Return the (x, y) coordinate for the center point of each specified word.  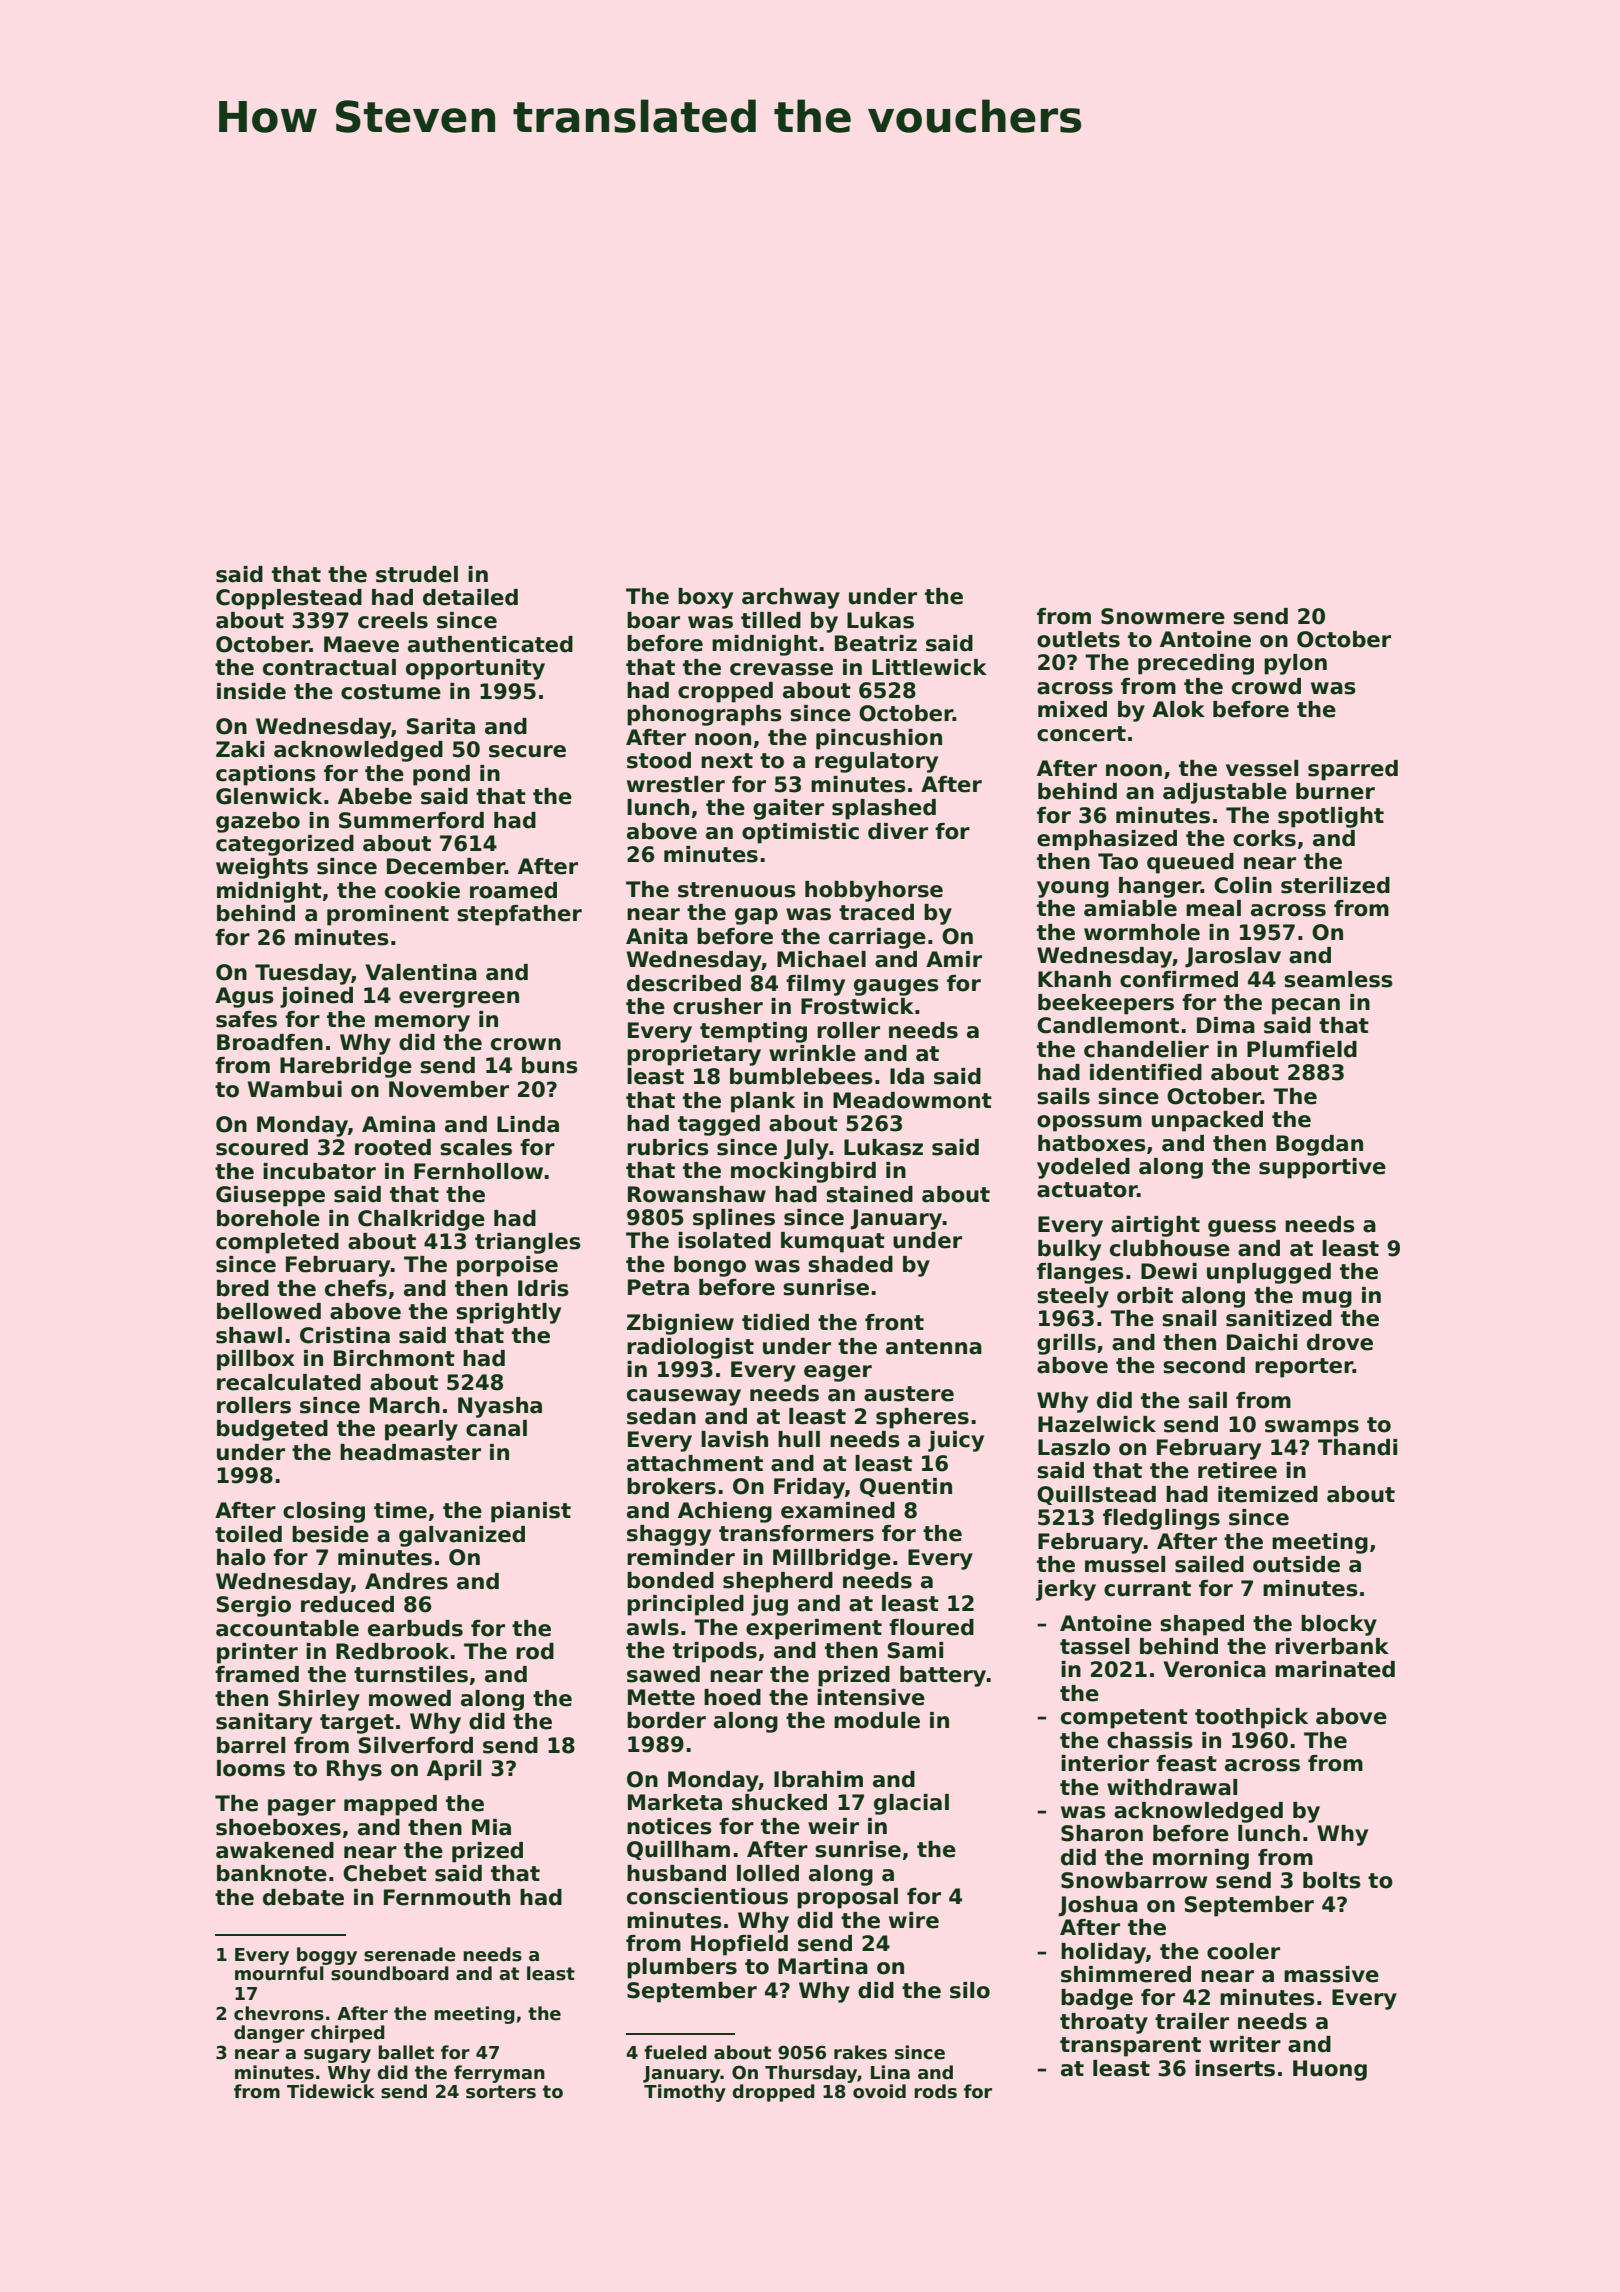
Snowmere (1163, 616)
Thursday (811, 2074)
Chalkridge (421, 1220)
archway (791, 598)
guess (1242, 1228)
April (454, 1770)
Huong (1330, 2070)
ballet (406, 2052)
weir (833, 1826)
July (806, 1149)
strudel (417, 574)
